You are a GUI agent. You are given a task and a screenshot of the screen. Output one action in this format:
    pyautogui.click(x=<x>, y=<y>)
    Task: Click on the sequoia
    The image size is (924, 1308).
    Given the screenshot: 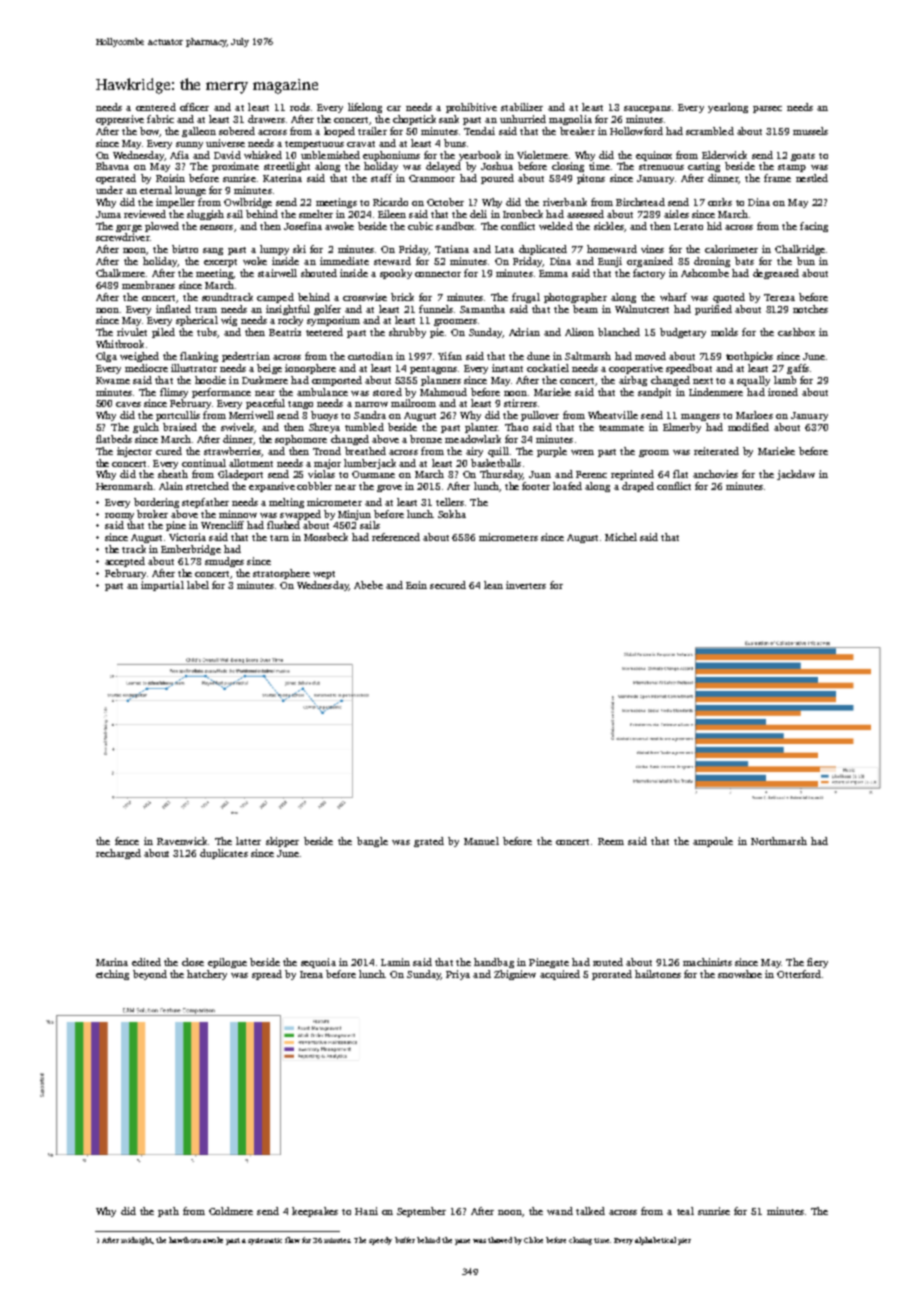 What is the action you would take?
    pyautogui.click(x=318, y=963)
